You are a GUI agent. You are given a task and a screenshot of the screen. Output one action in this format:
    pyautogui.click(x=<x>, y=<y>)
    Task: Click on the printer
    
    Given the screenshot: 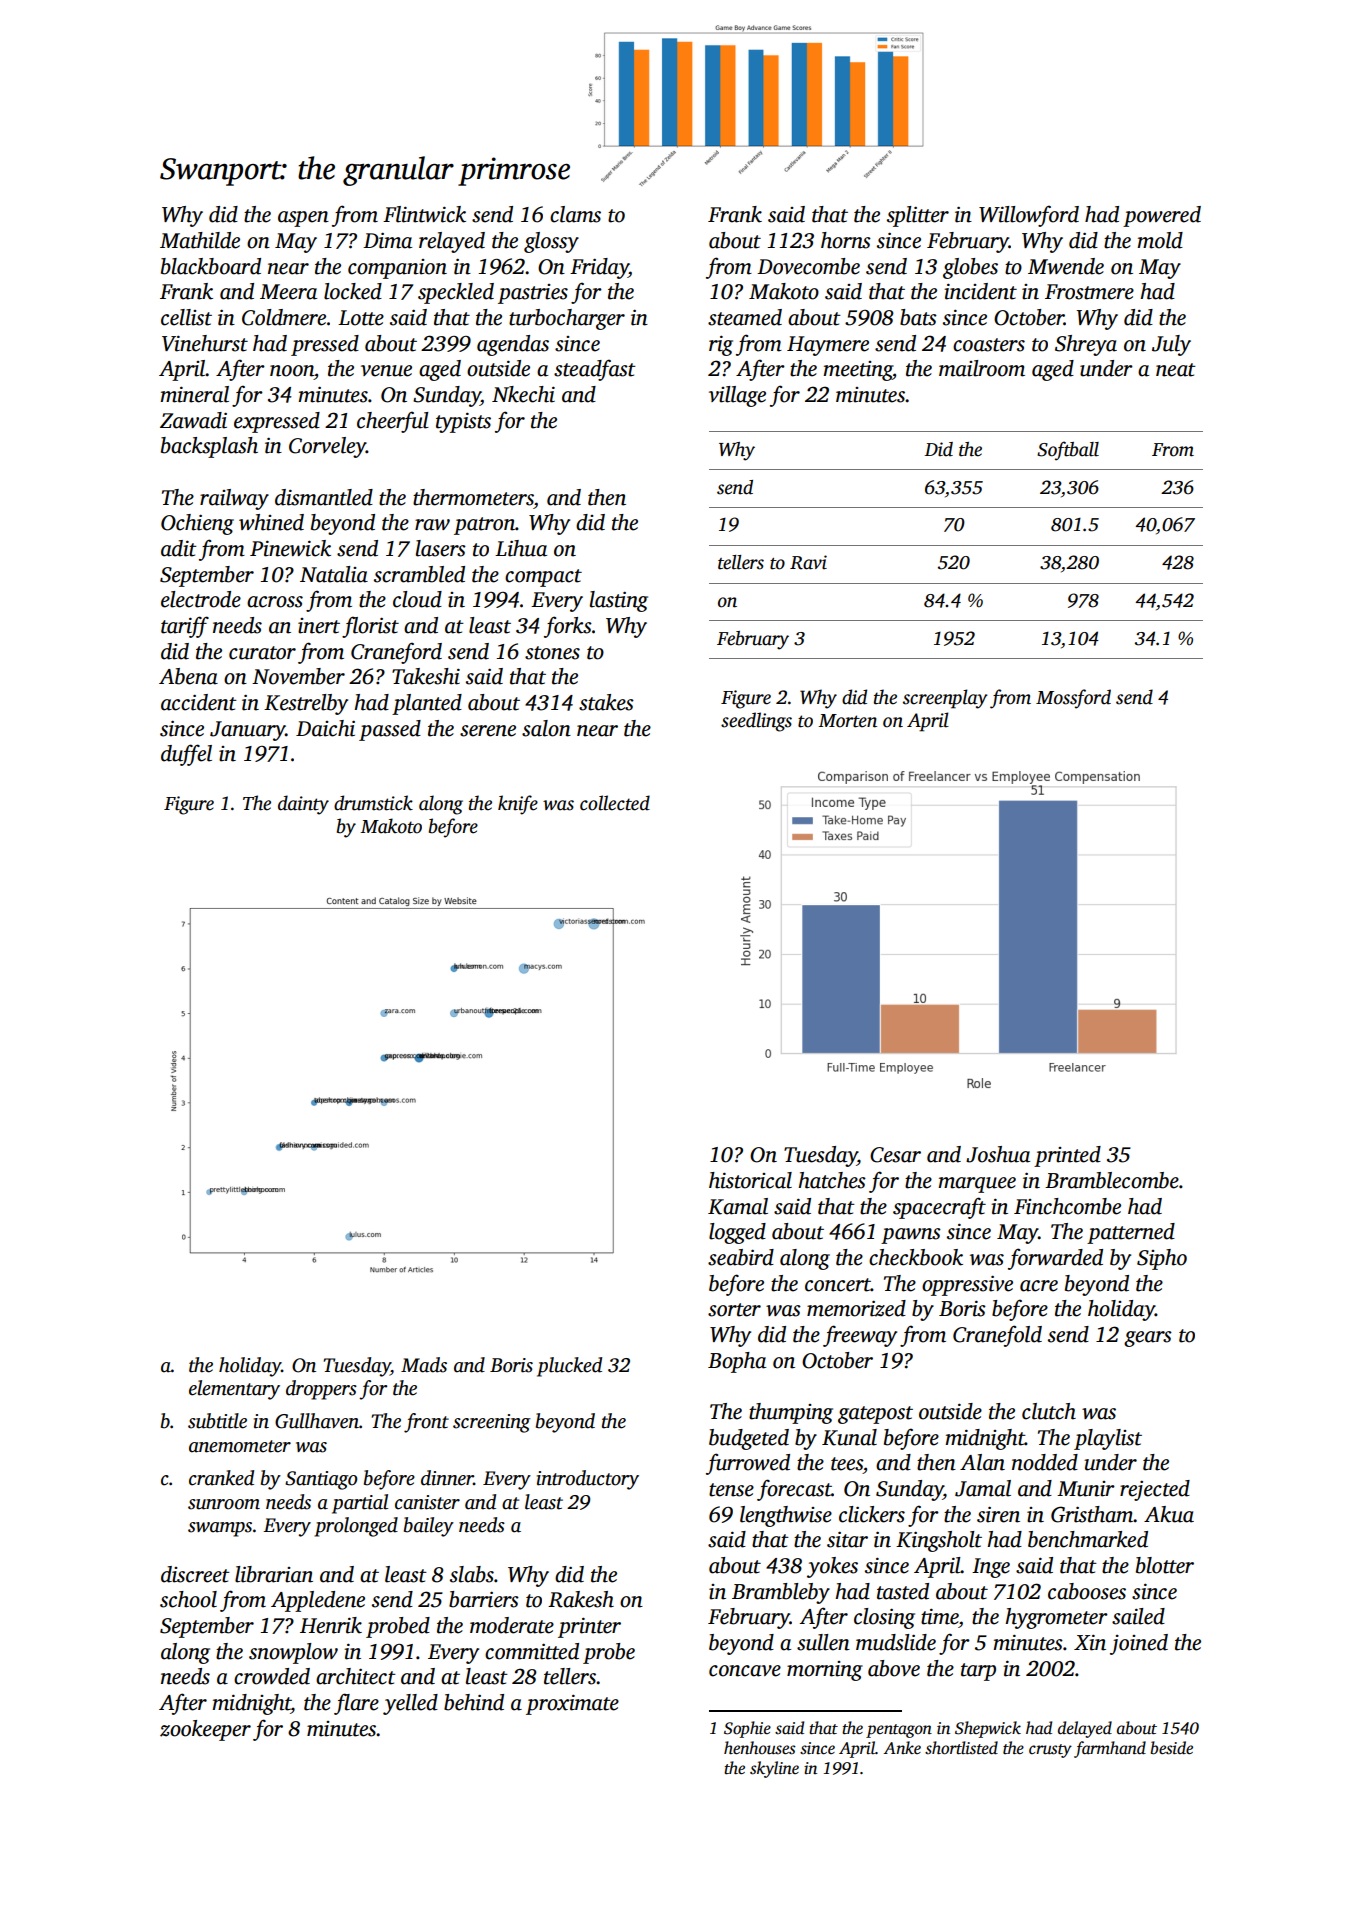 What is the action you would take?
    pyautogui.click(x=589, y=1628)
